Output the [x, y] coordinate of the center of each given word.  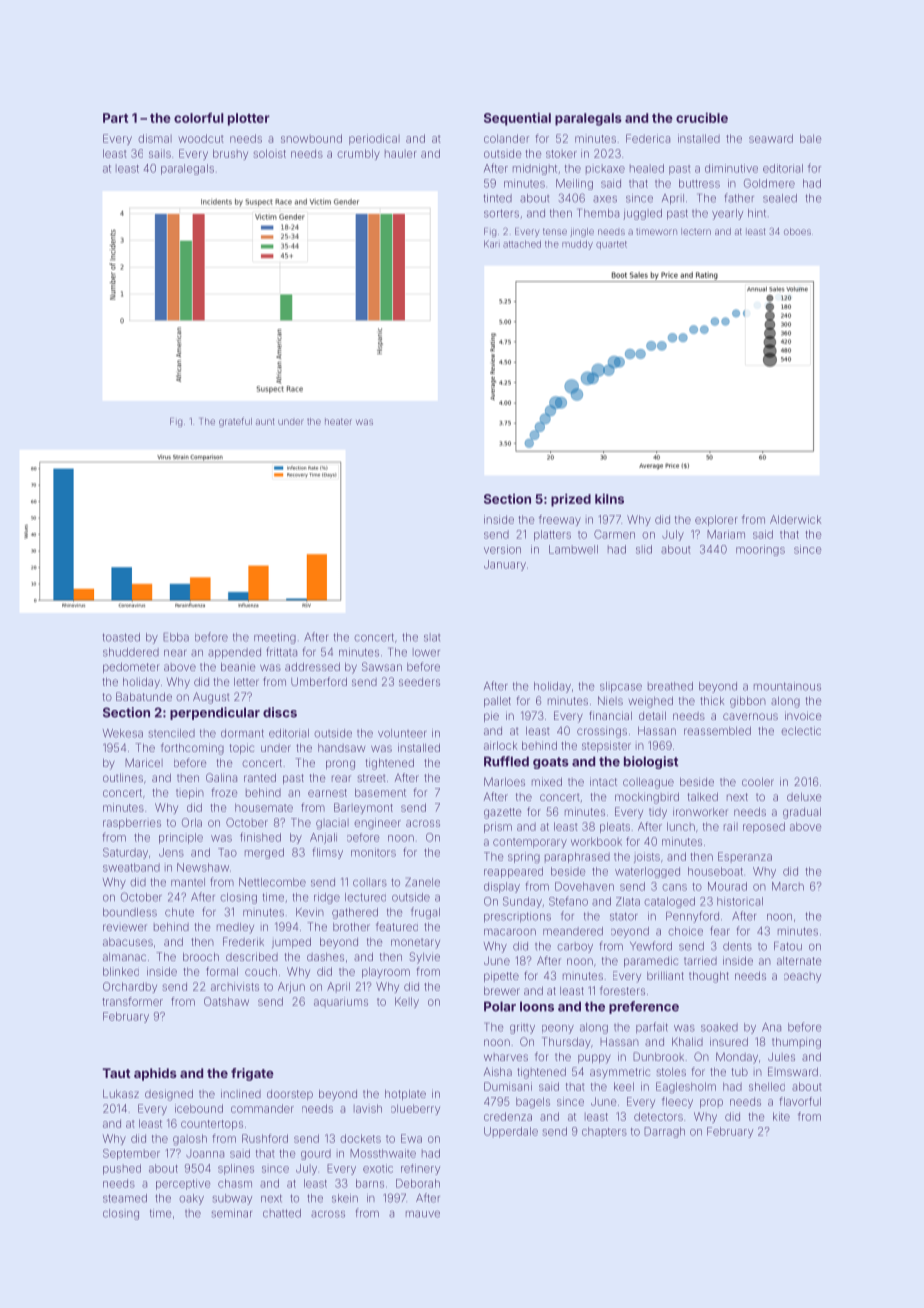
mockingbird [647, 798]
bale [810, 138]
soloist [269, 153]
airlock [500, 745]
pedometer [131, 667]
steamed [125, 1198]
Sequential [517, 119]
